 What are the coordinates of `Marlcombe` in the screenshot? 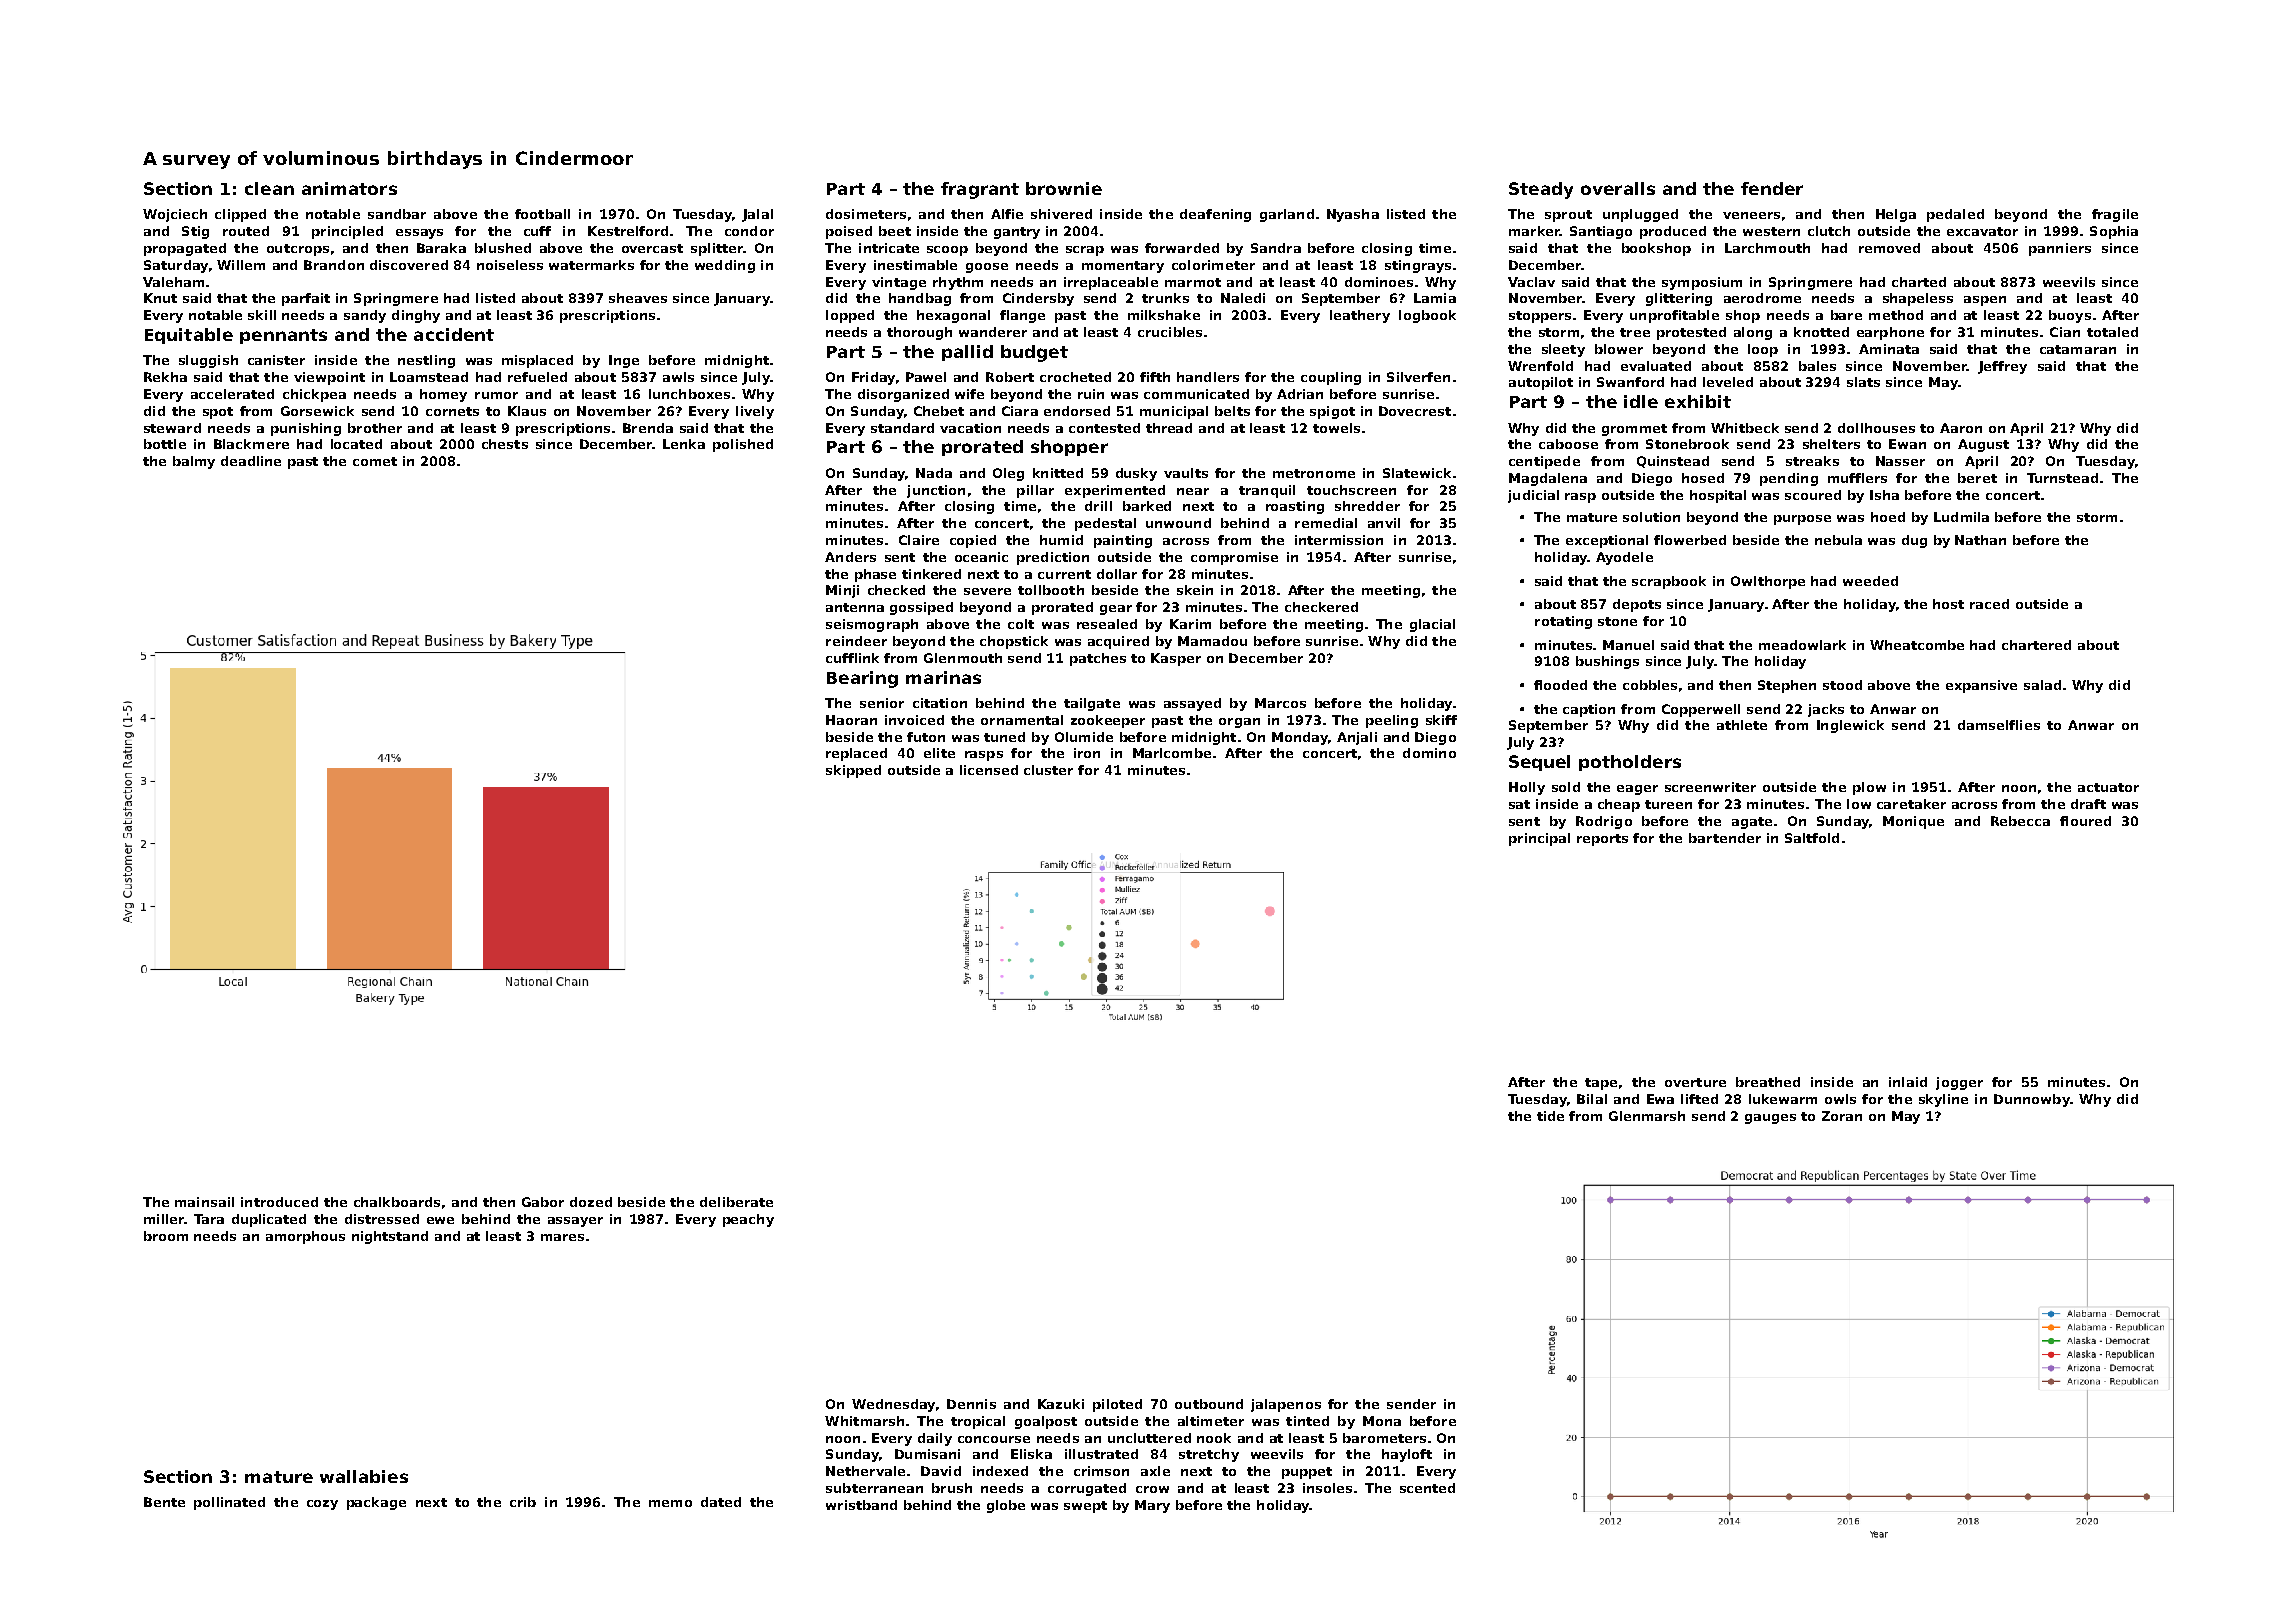 It's located at (1172, 753).
